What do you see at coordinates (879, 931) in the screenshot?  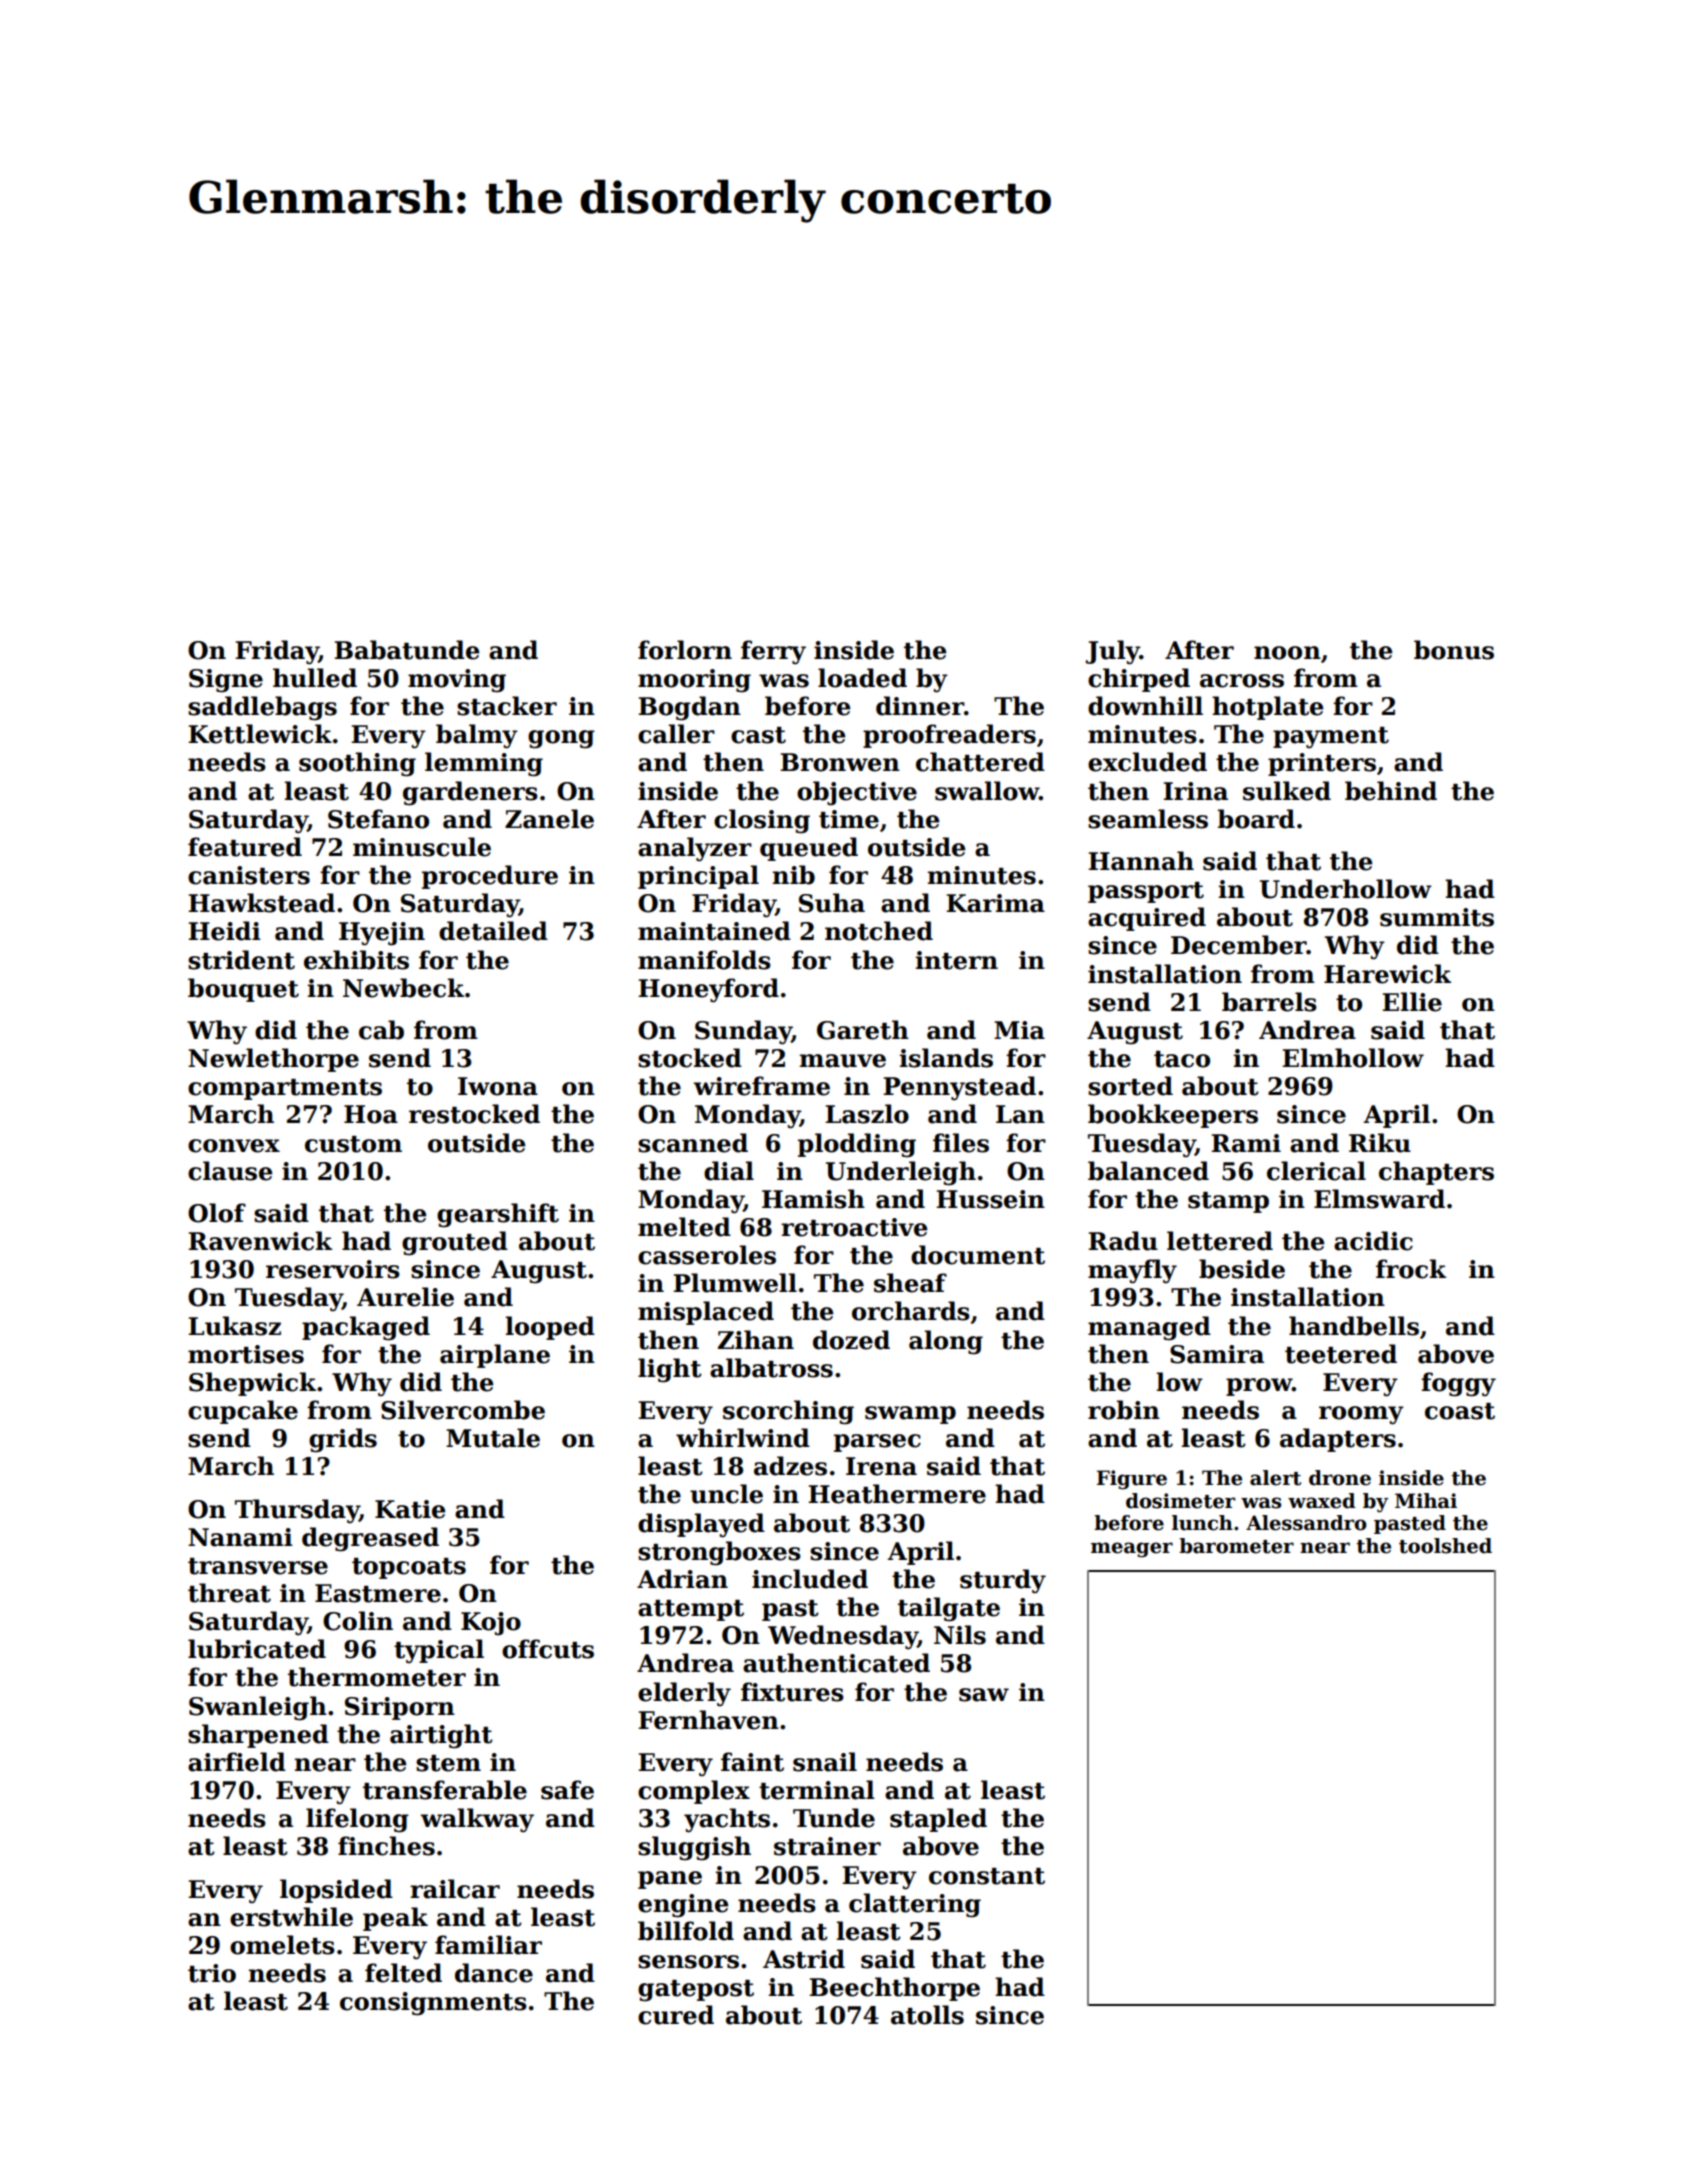 I see `notched` at bounding box center [879, 931].
